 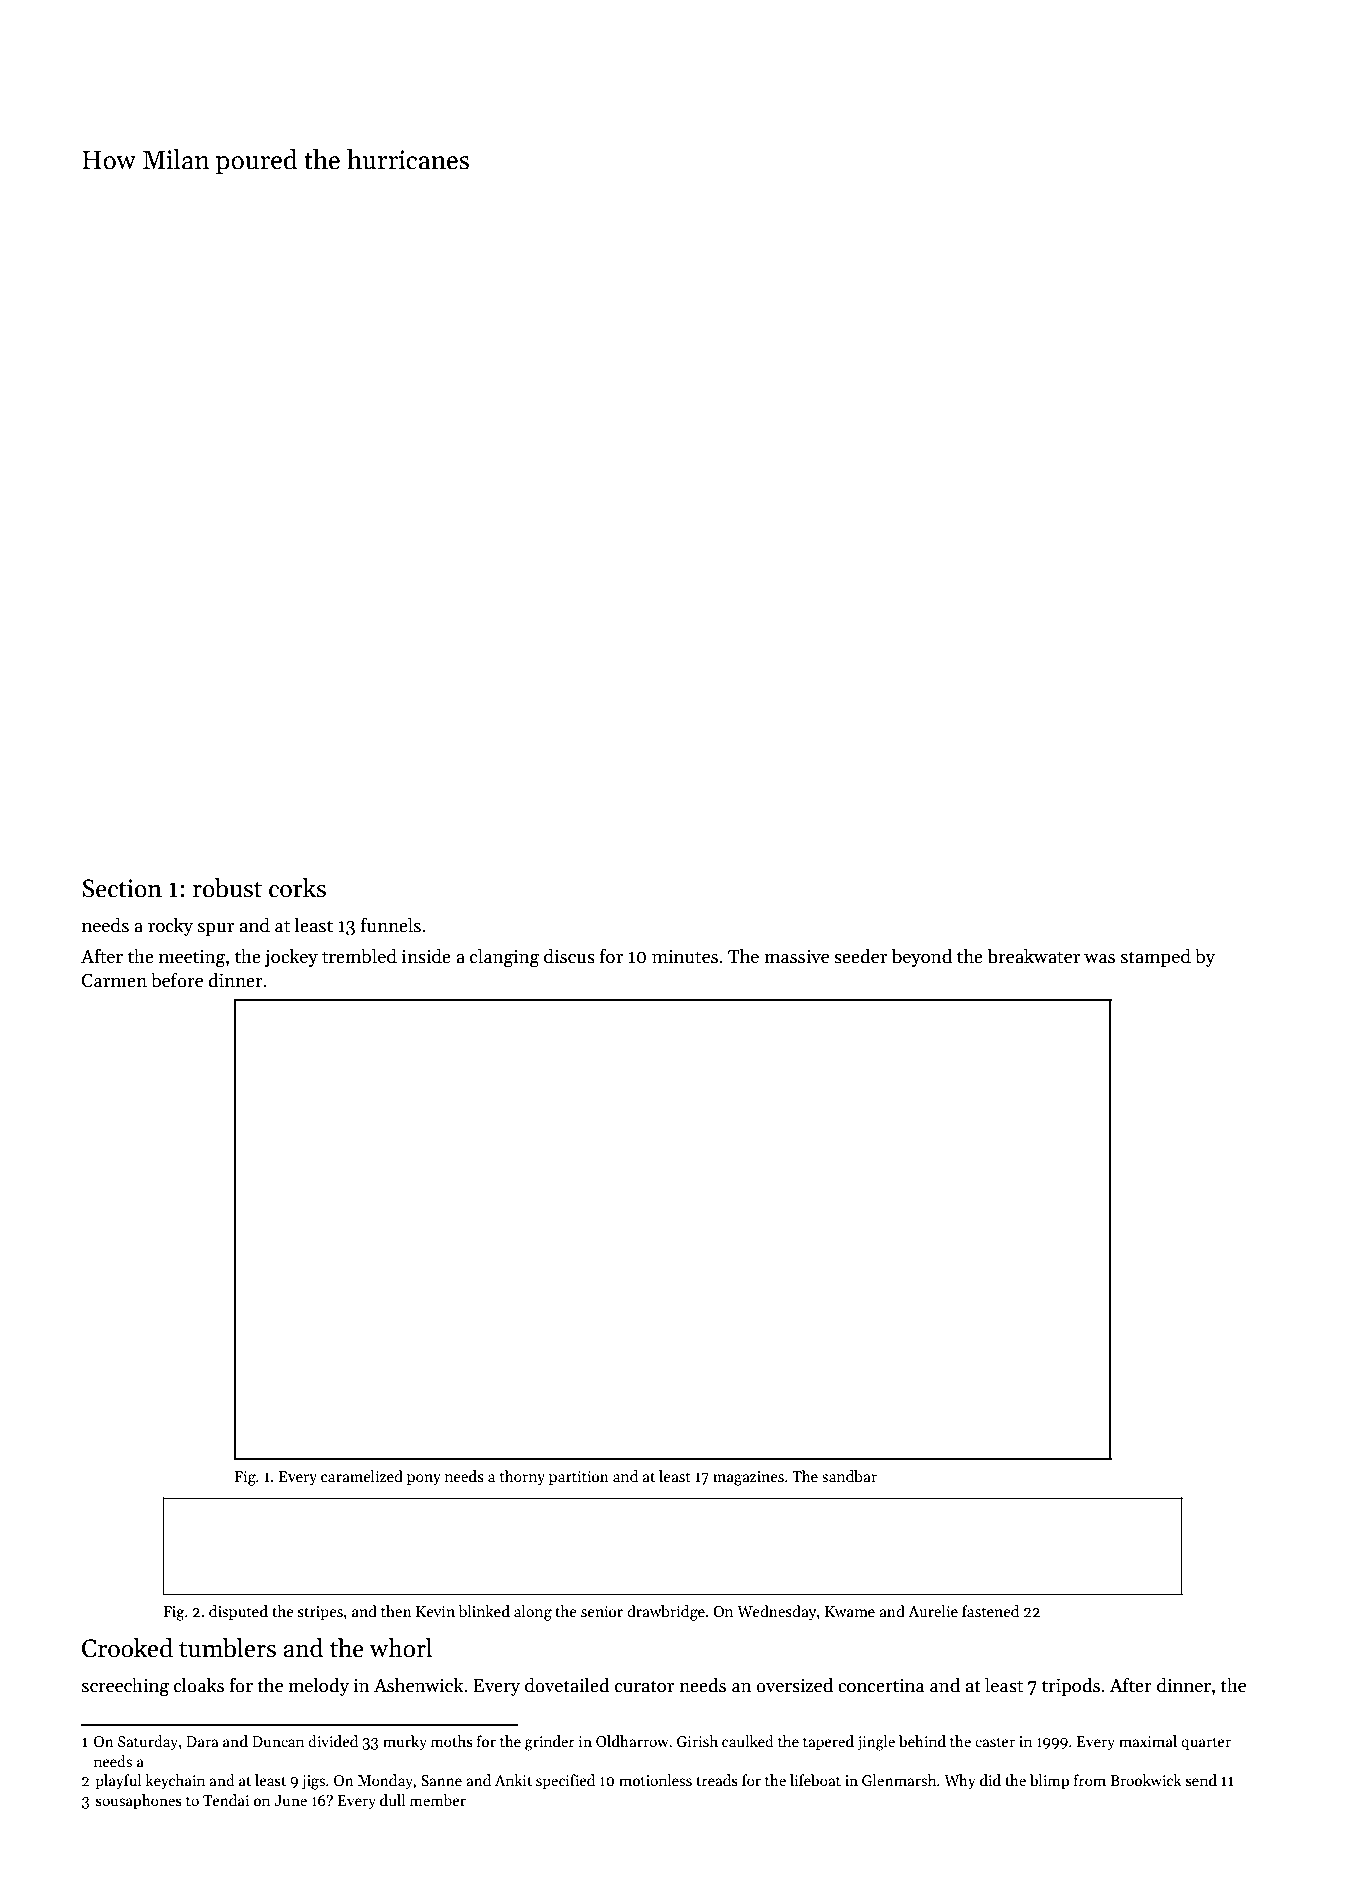 What do you see at coordinates (438, 1800) in the screenshot?
I see `member` at bounding box center [438, 1800].
